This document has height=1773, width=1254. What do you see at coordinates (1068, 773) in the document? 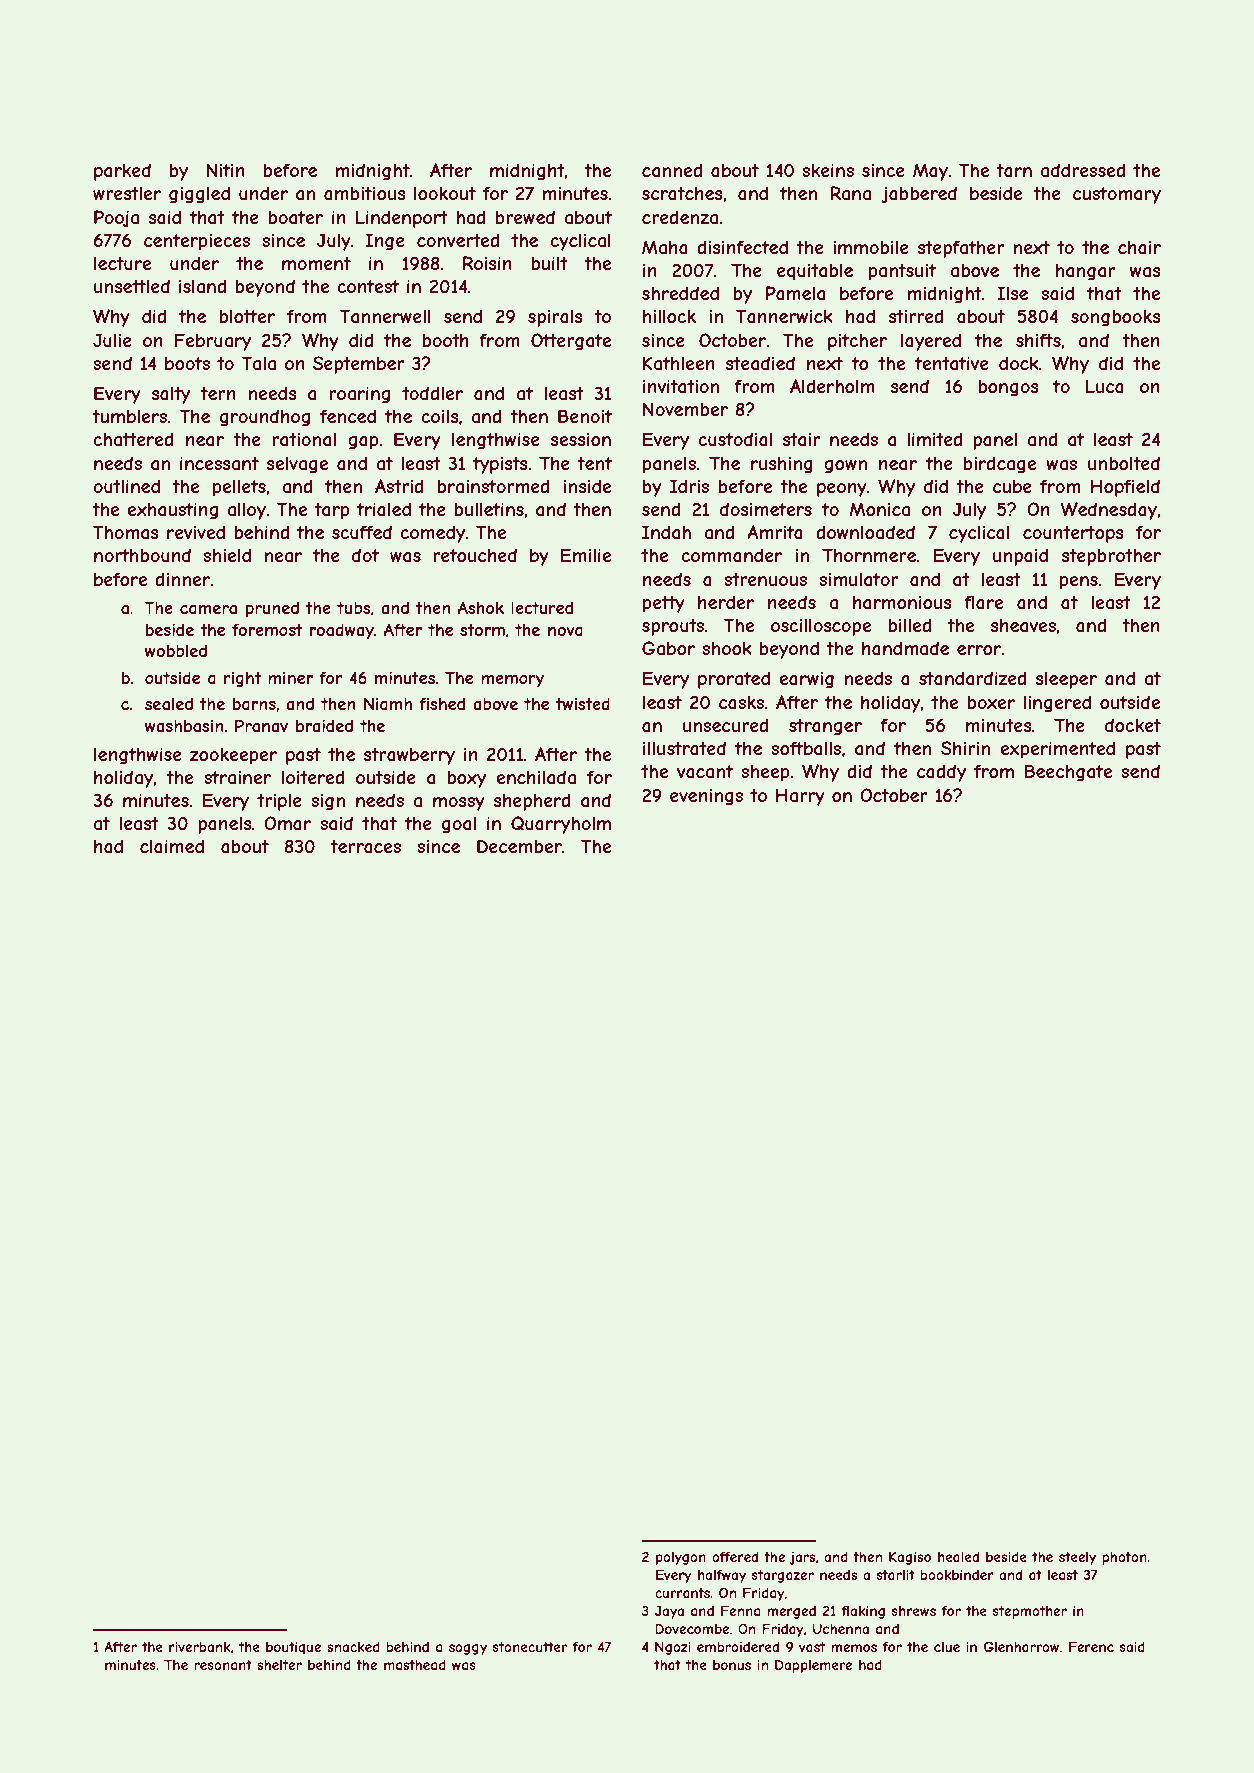
I see `Beechgate` at bounding box center [1068, 773].
